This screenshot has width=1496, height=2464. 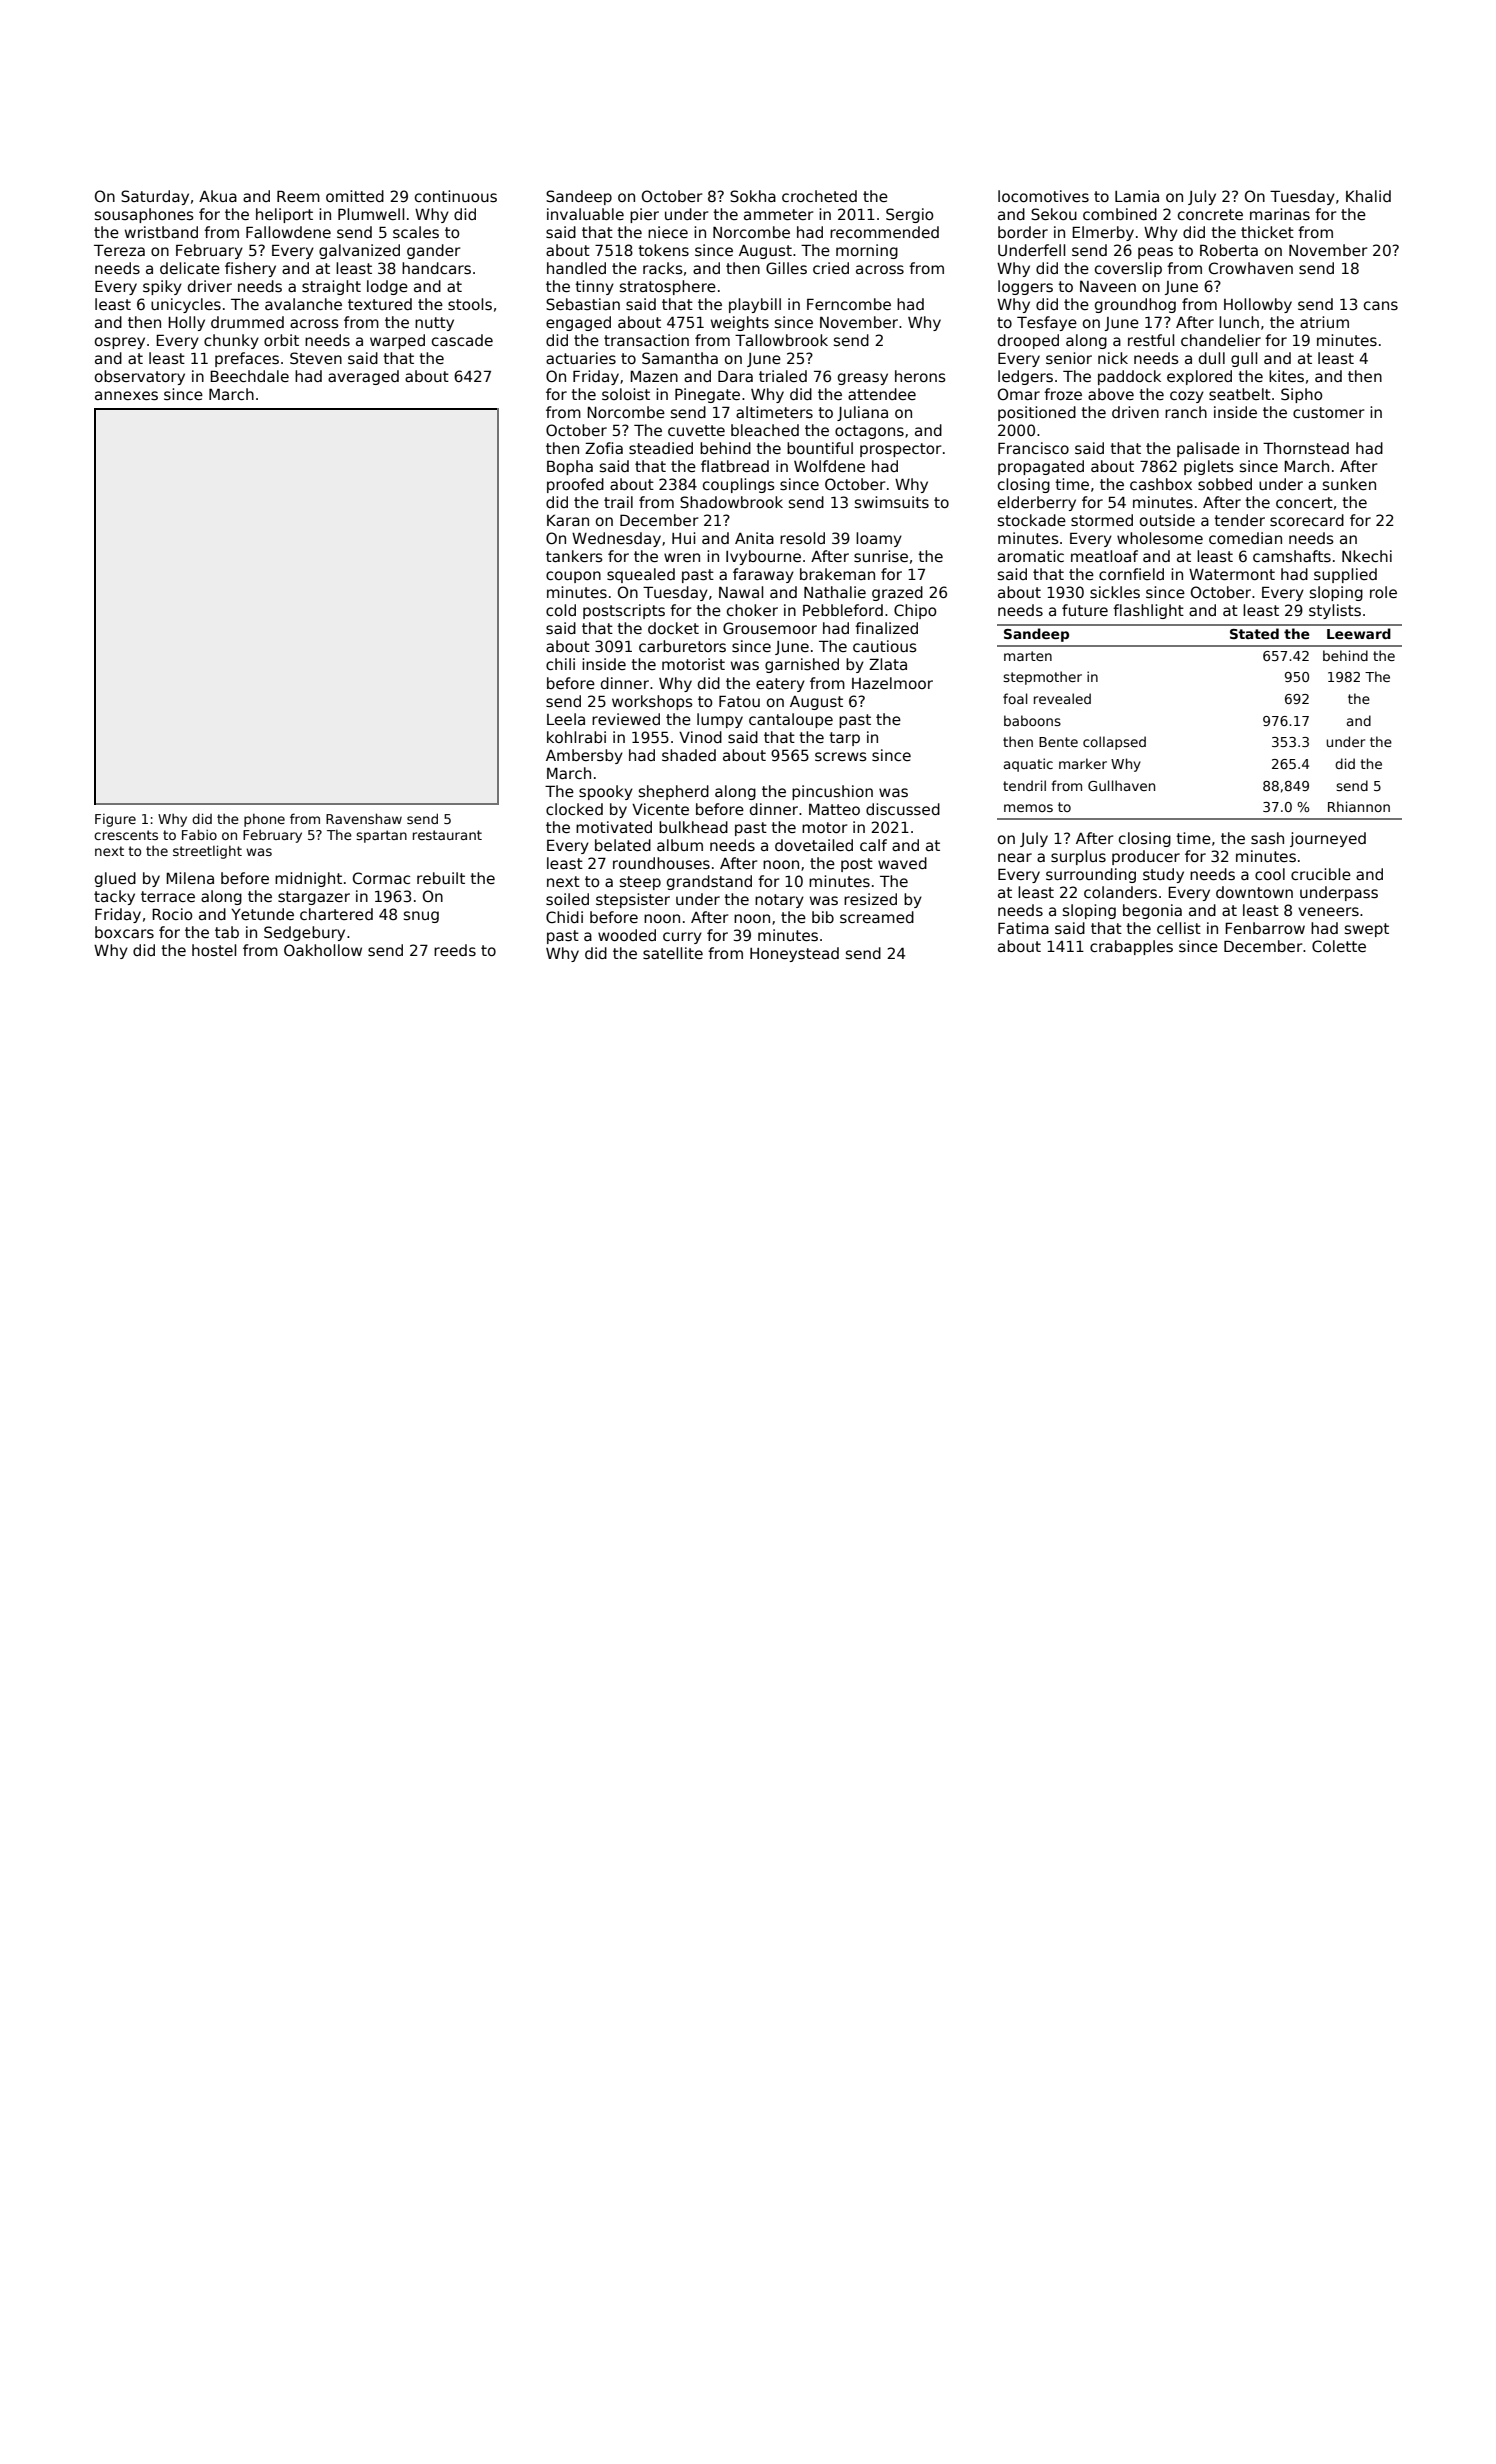 I want to click on Khalid, so click(x=1368, y=196).
